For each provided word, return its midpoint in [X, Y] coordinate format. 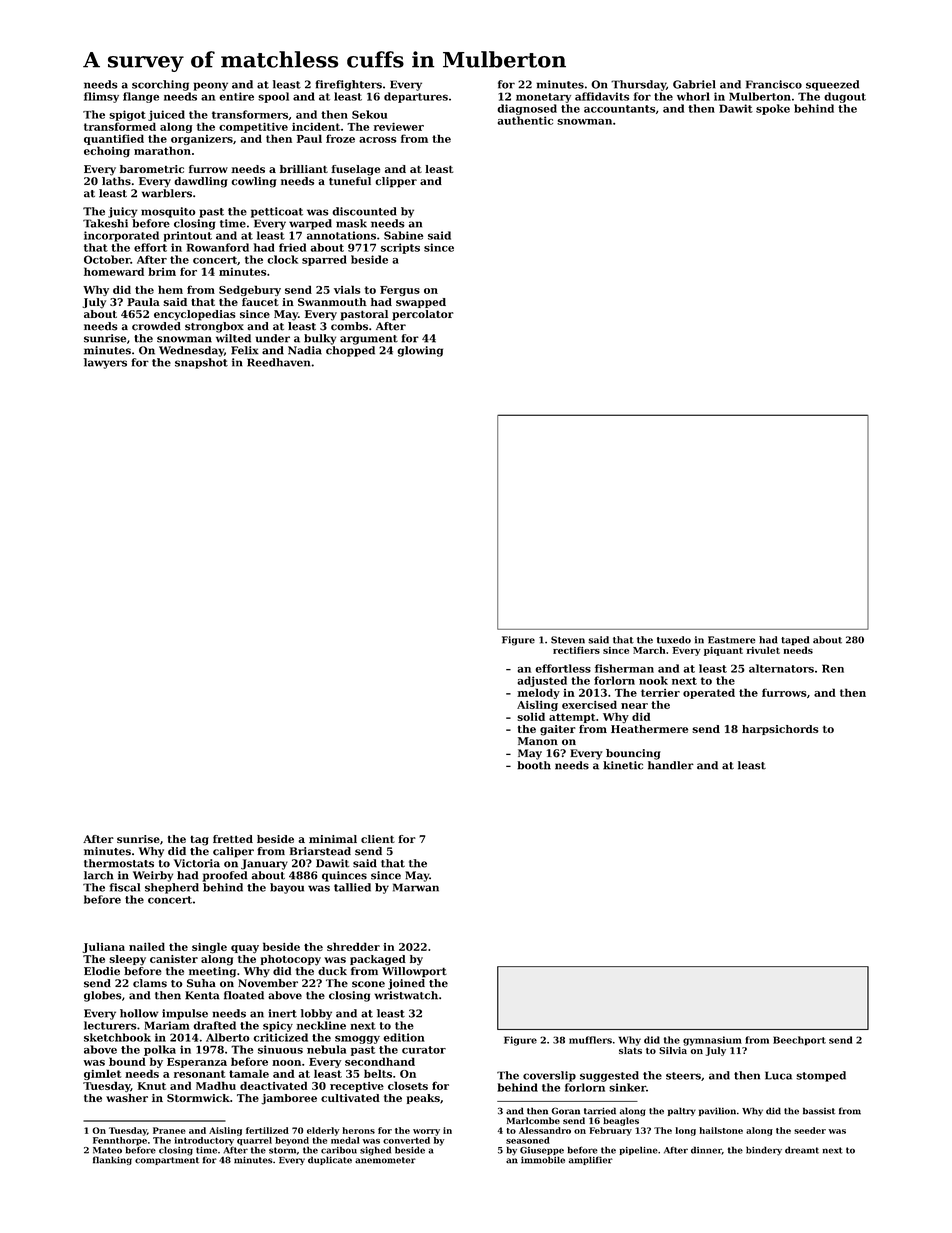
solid [531, 716]
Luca [778, 1075]
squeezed [832, 85]
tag [199, 840]
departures [416, 97]
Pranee [169, 1130]
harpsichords [780, 730]
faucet [260, 302]
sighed [375, 1151]
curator [424, 1050]
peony [210, 86]
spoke [773, 109]
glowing [420, 351]
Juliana [104, 947]
